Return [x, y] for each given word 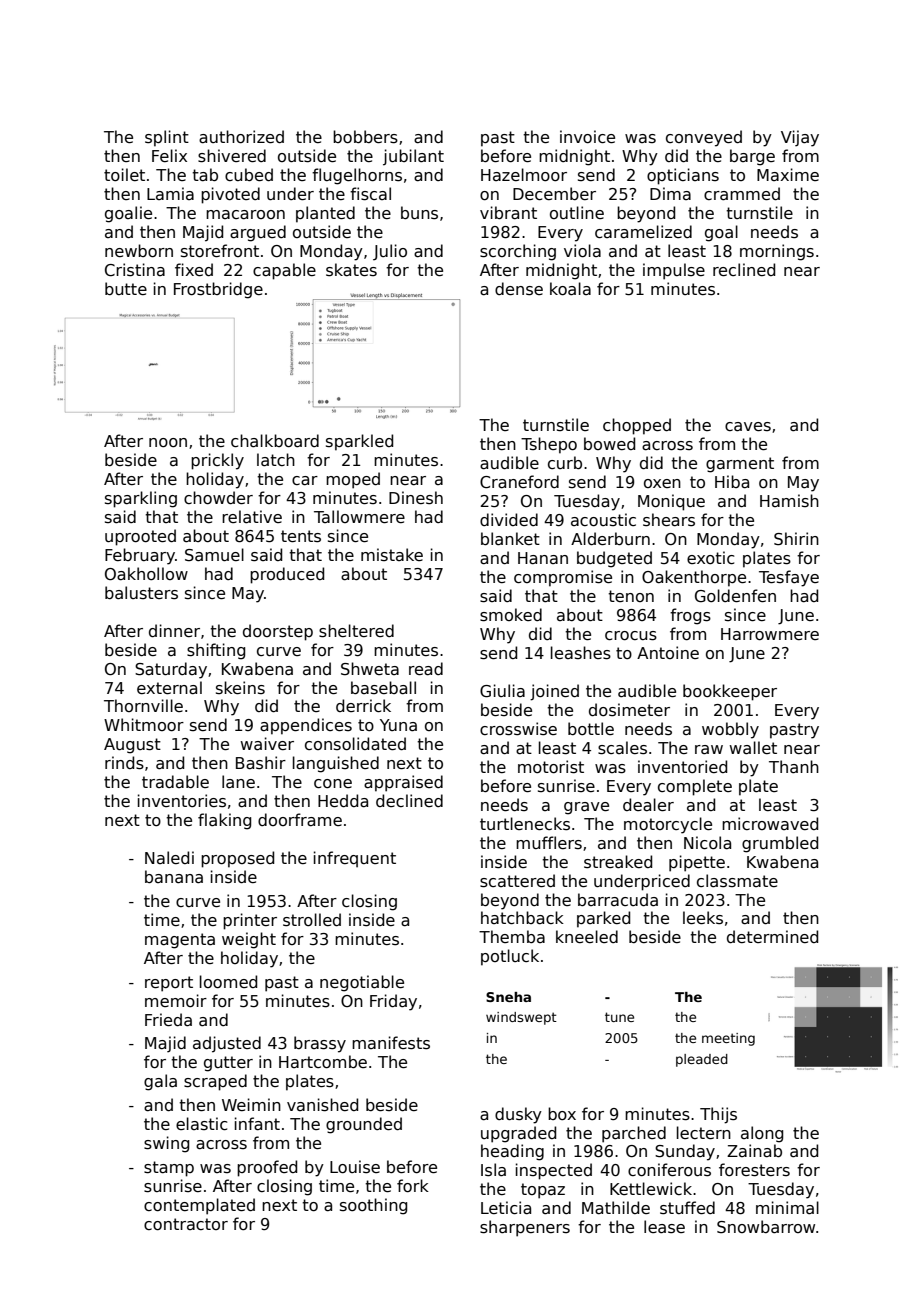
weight [249, 940]
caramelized [643, 232]
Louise [355, 1167]
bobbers [365, 137]
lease [664, 1227]
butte [126, 288]
